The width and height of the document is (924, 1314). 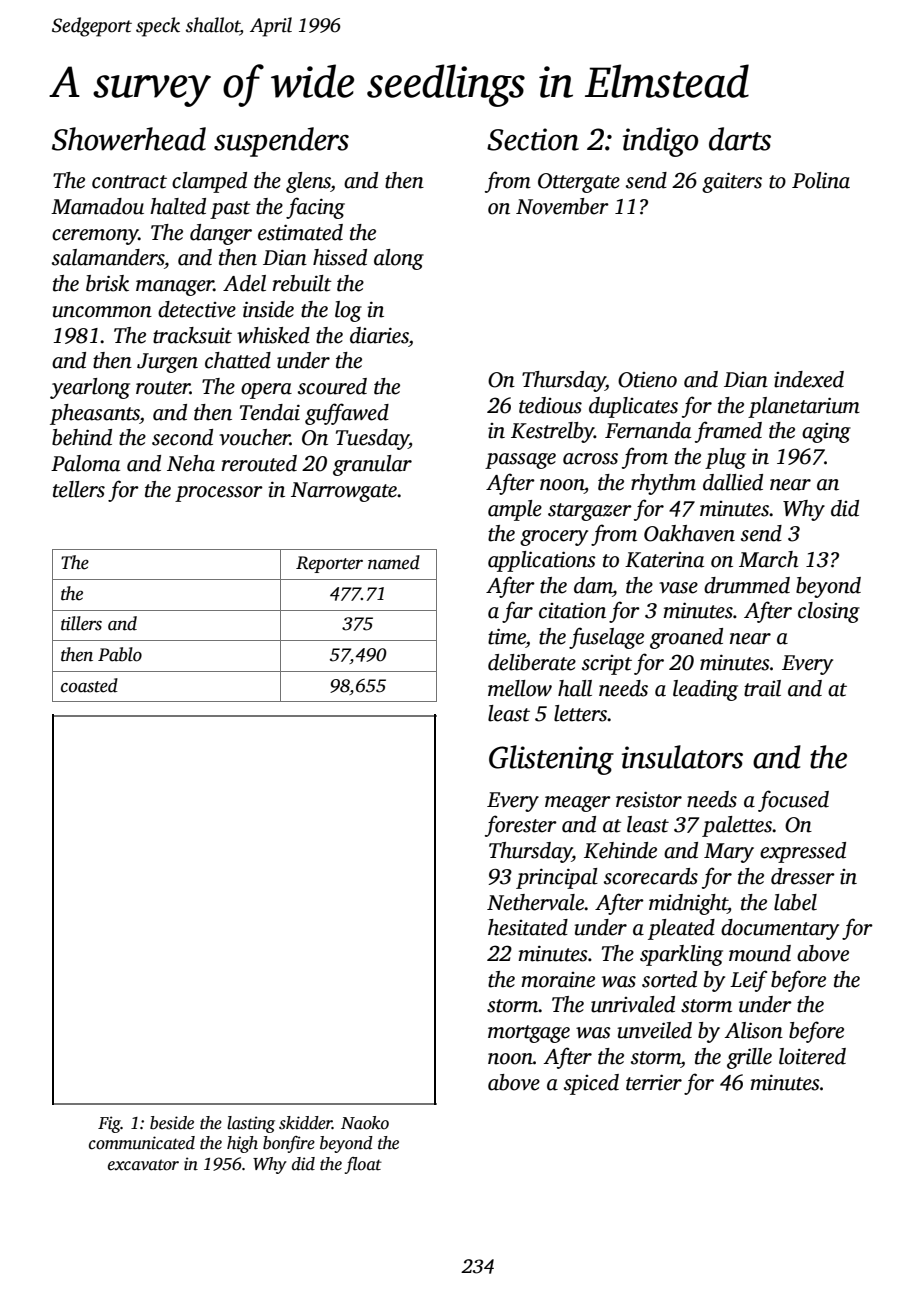 What do you see at coordinates (81, 623) in the document?
I see `tillers` at bounding box center [81, 623].
